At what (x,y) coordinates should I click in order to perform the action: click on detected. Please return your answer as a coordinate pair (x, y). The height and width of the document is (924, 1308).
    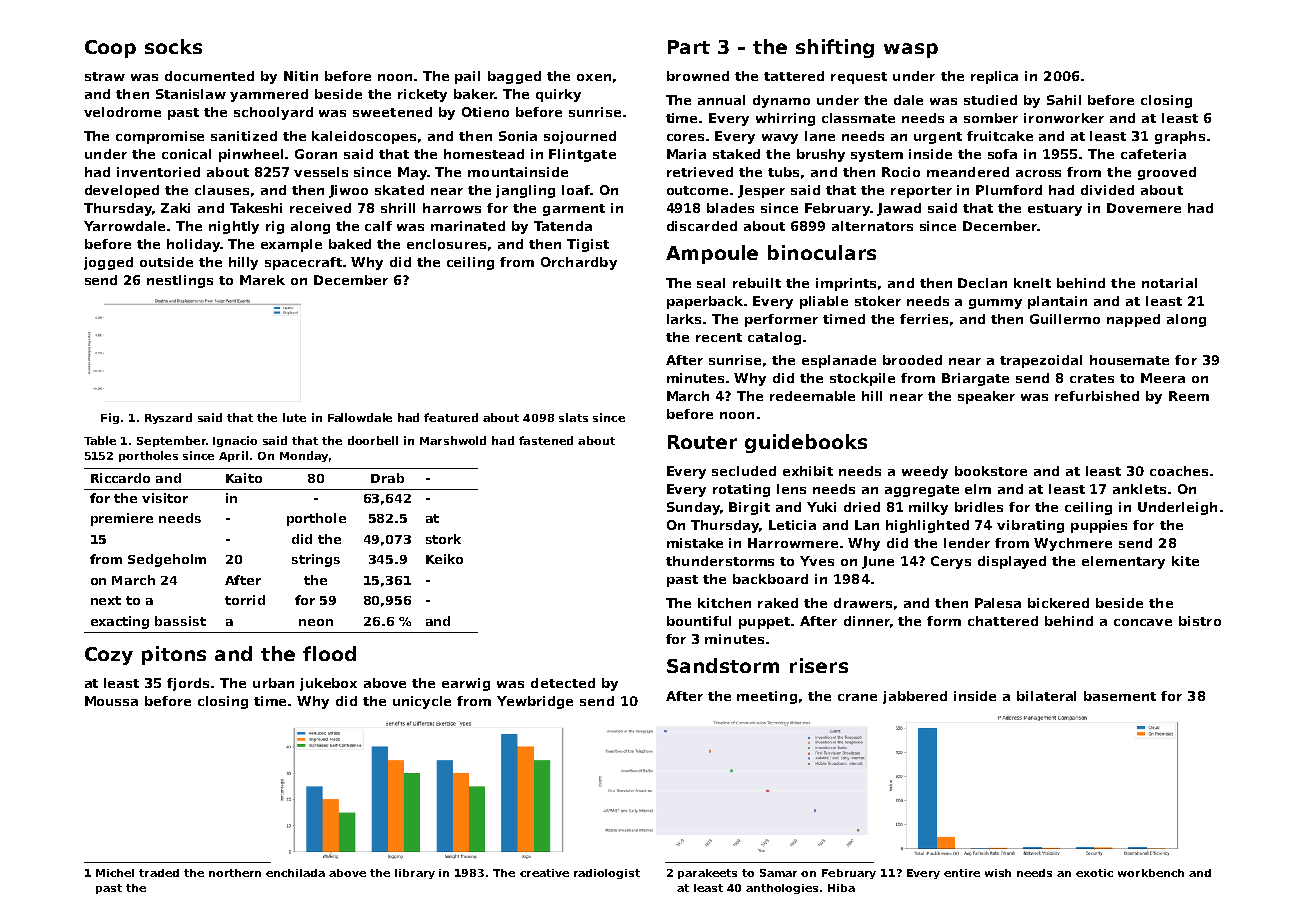
    Looking at the image, I should click on (563, 683).
